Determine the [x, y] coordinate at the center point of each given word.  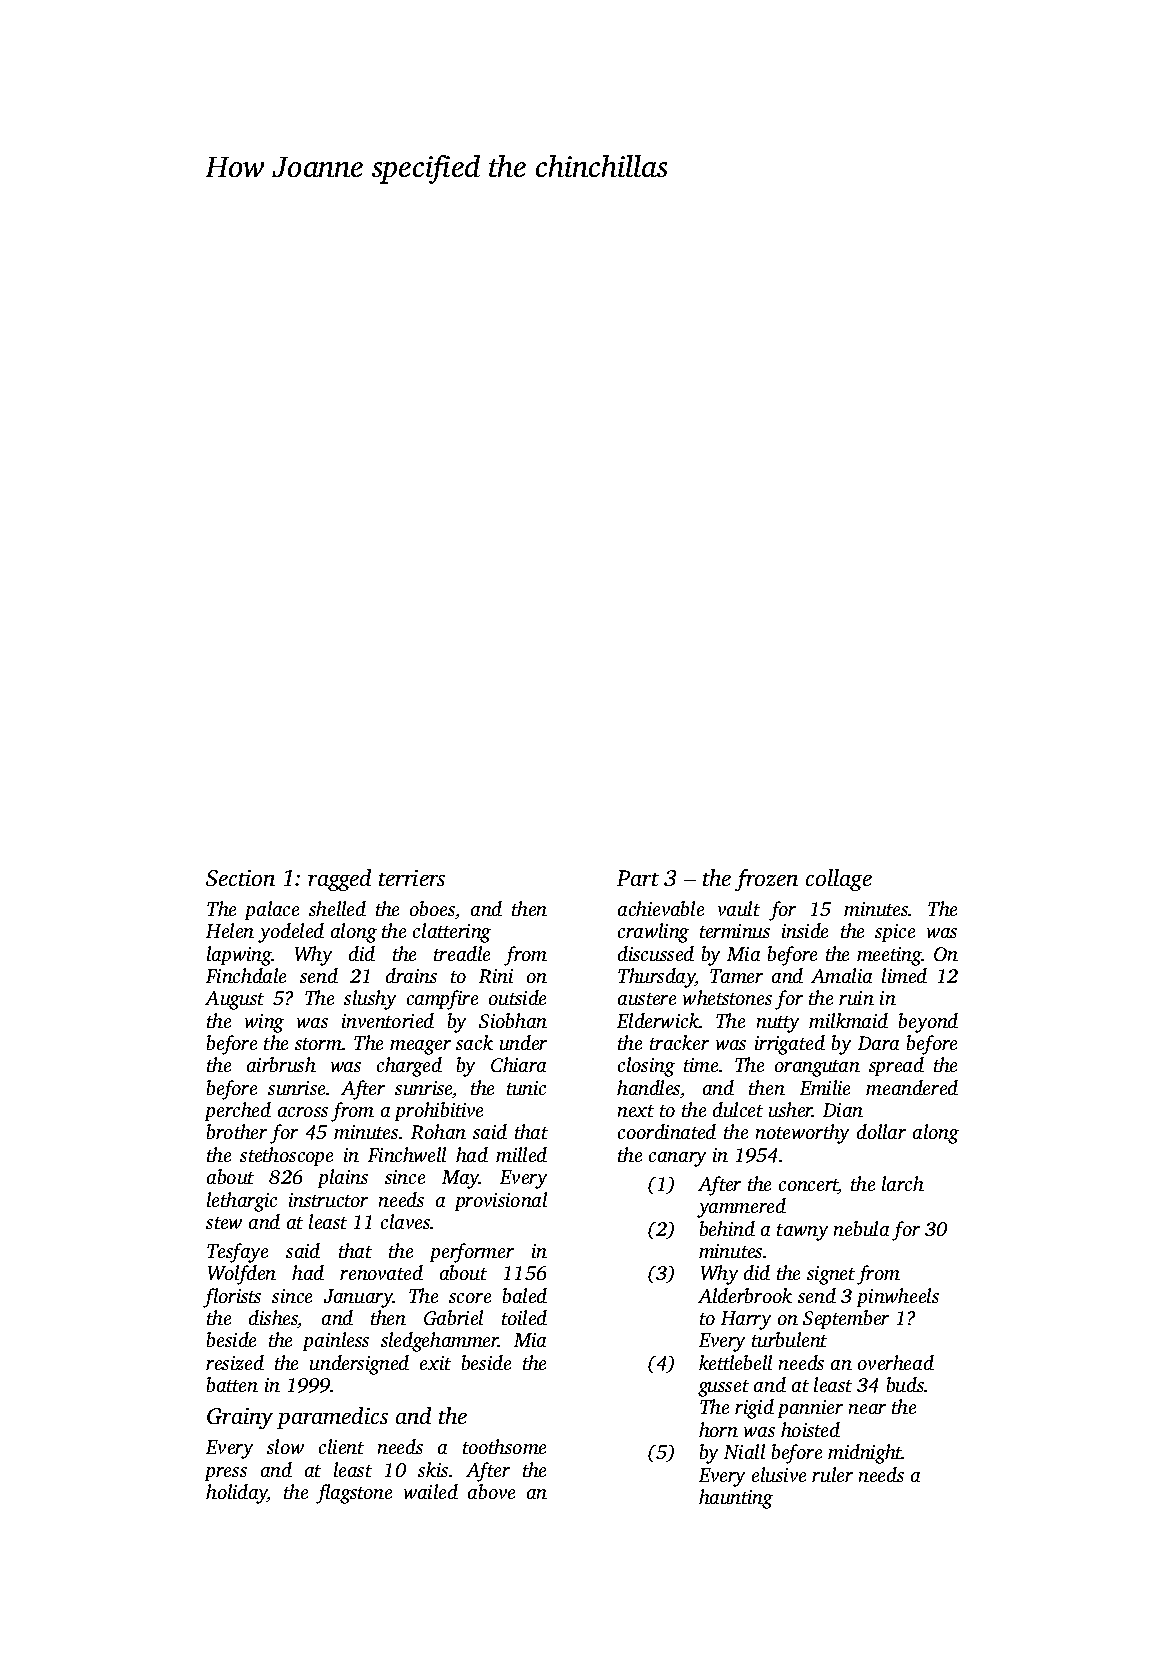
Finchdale [246, 975]
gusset [723, 1388]
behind [727, 1228]
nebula [861, 1228]
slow [285, 1446]
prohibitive [439, 1111]
